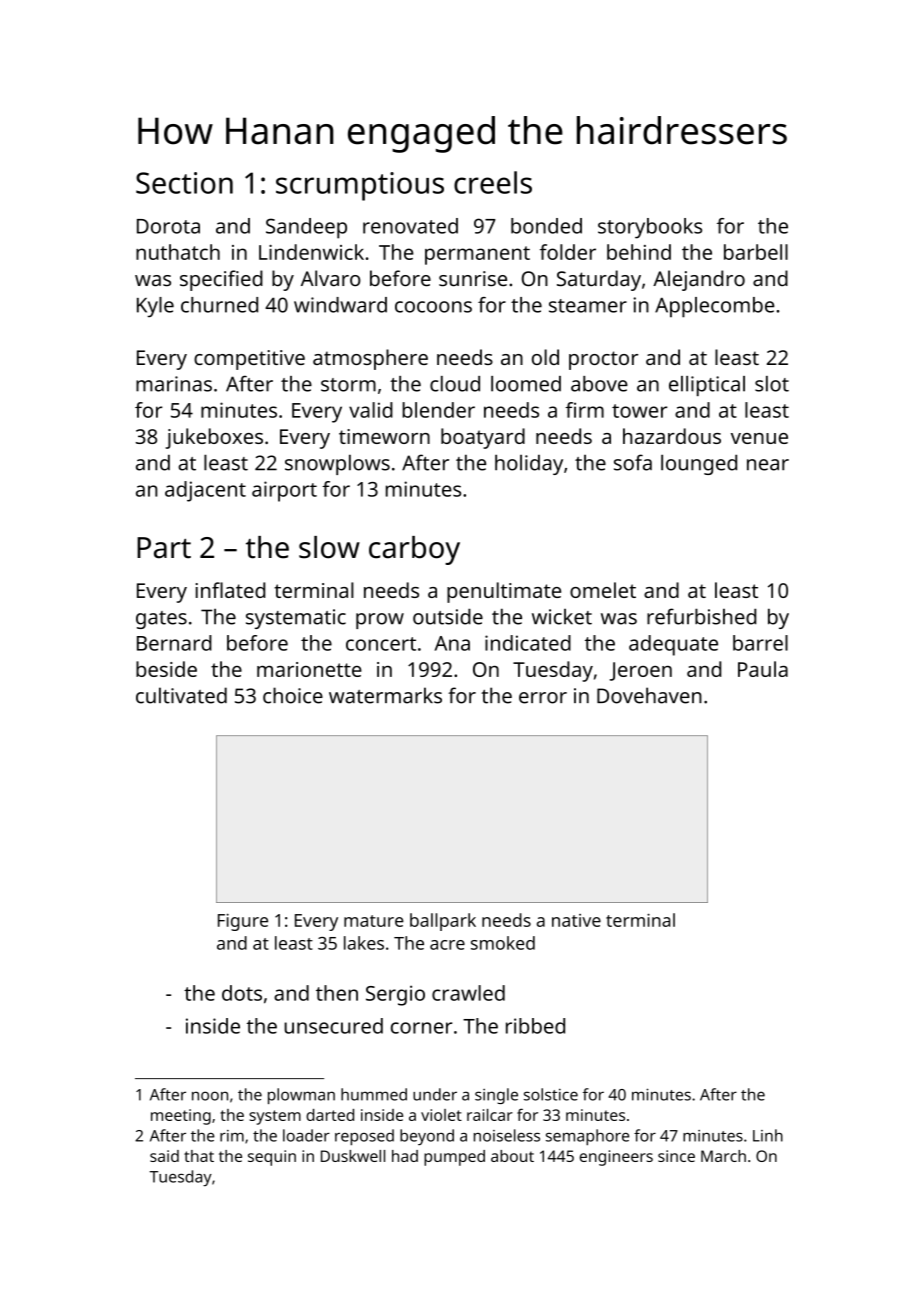 The image size is (924, 1314). Describe the element at coordinates (543, 698) in the screenshot. I see `error` at that location.
